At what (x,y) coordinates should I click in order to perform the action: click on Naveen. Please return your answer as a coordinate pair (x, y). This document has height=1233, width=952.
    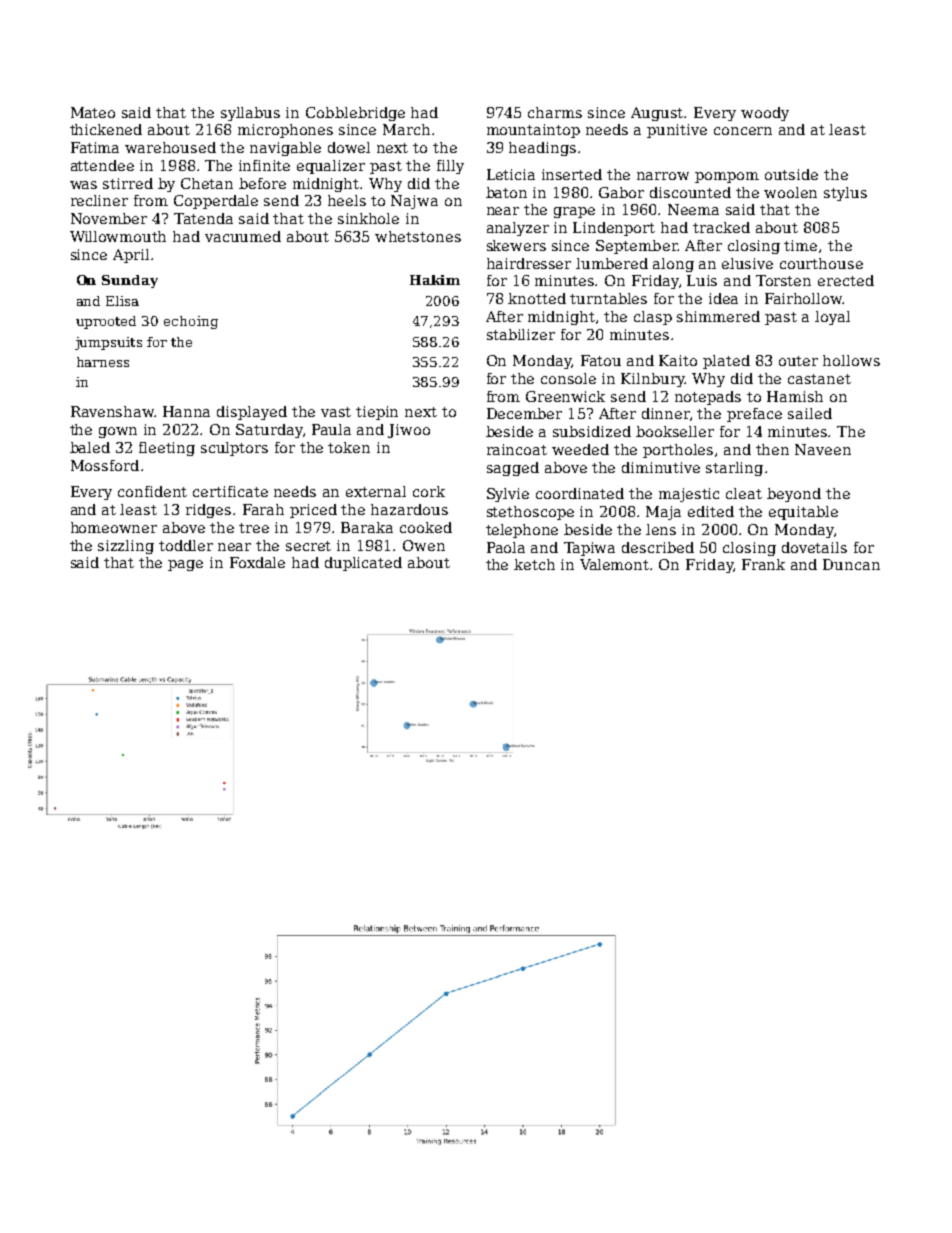
    Looking at the image, I should click on (823, 449).
